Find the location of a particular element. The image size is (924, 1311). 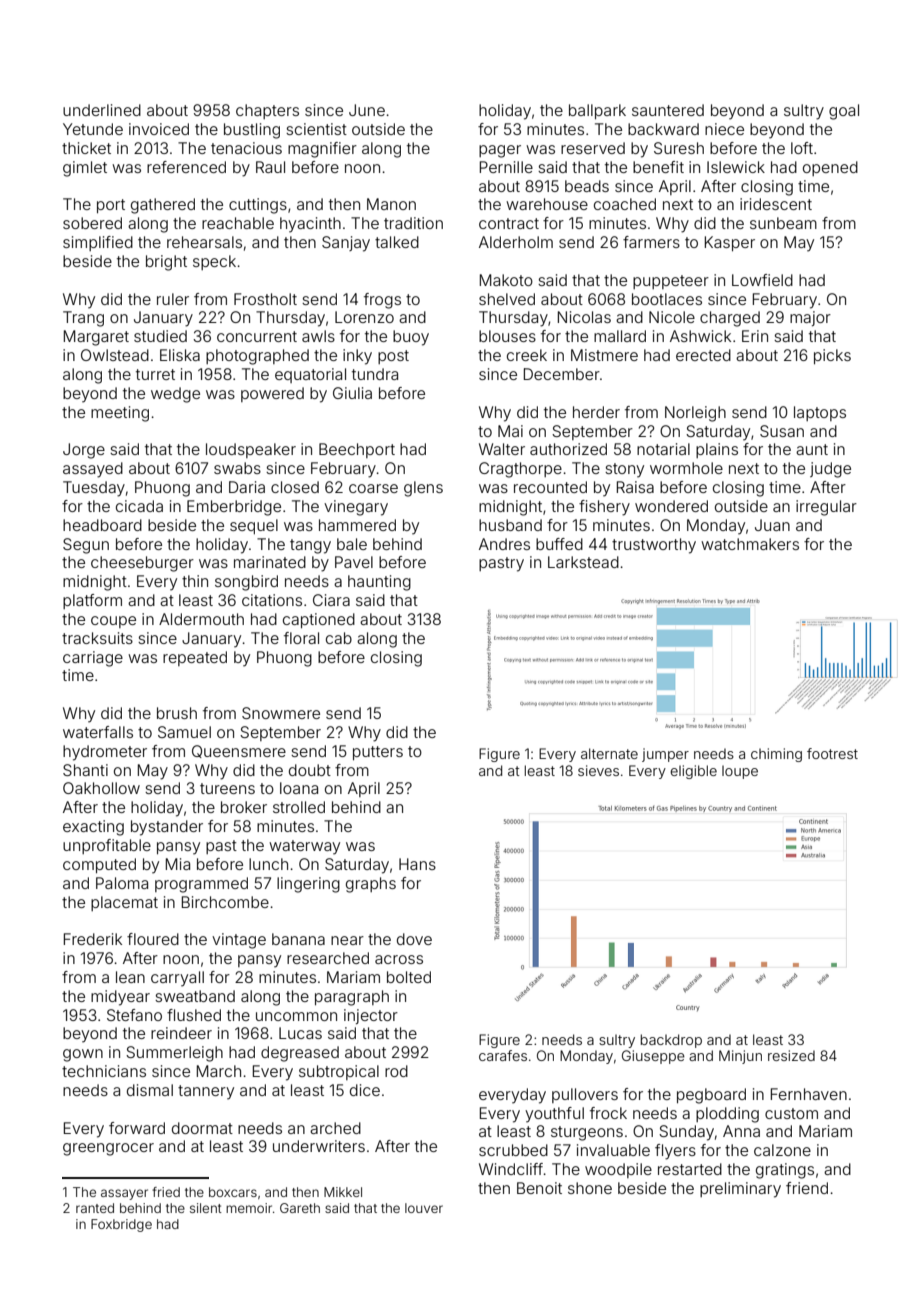

picks is located at coordinates (832, 356).
